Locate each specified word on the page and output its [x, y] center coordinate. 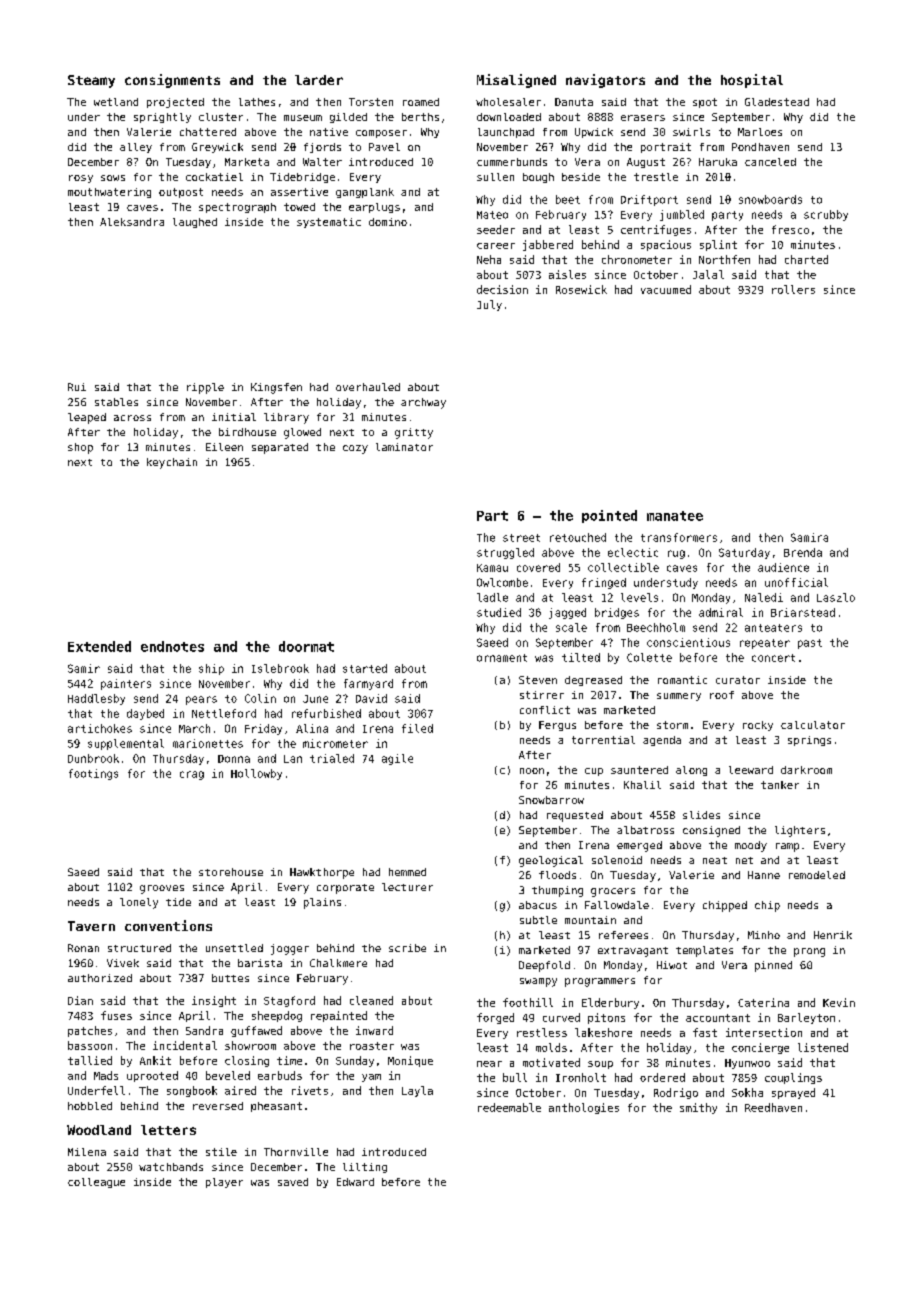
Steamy [91, 81]
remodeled [817, 875]
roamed [421, 102]
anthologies [584, 1108]
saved [293, 1182]
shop [80, 448]
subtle [538, 920]
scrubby [826, 215]
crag [192, 775]
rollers [793, 289]
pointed [609, 516]
